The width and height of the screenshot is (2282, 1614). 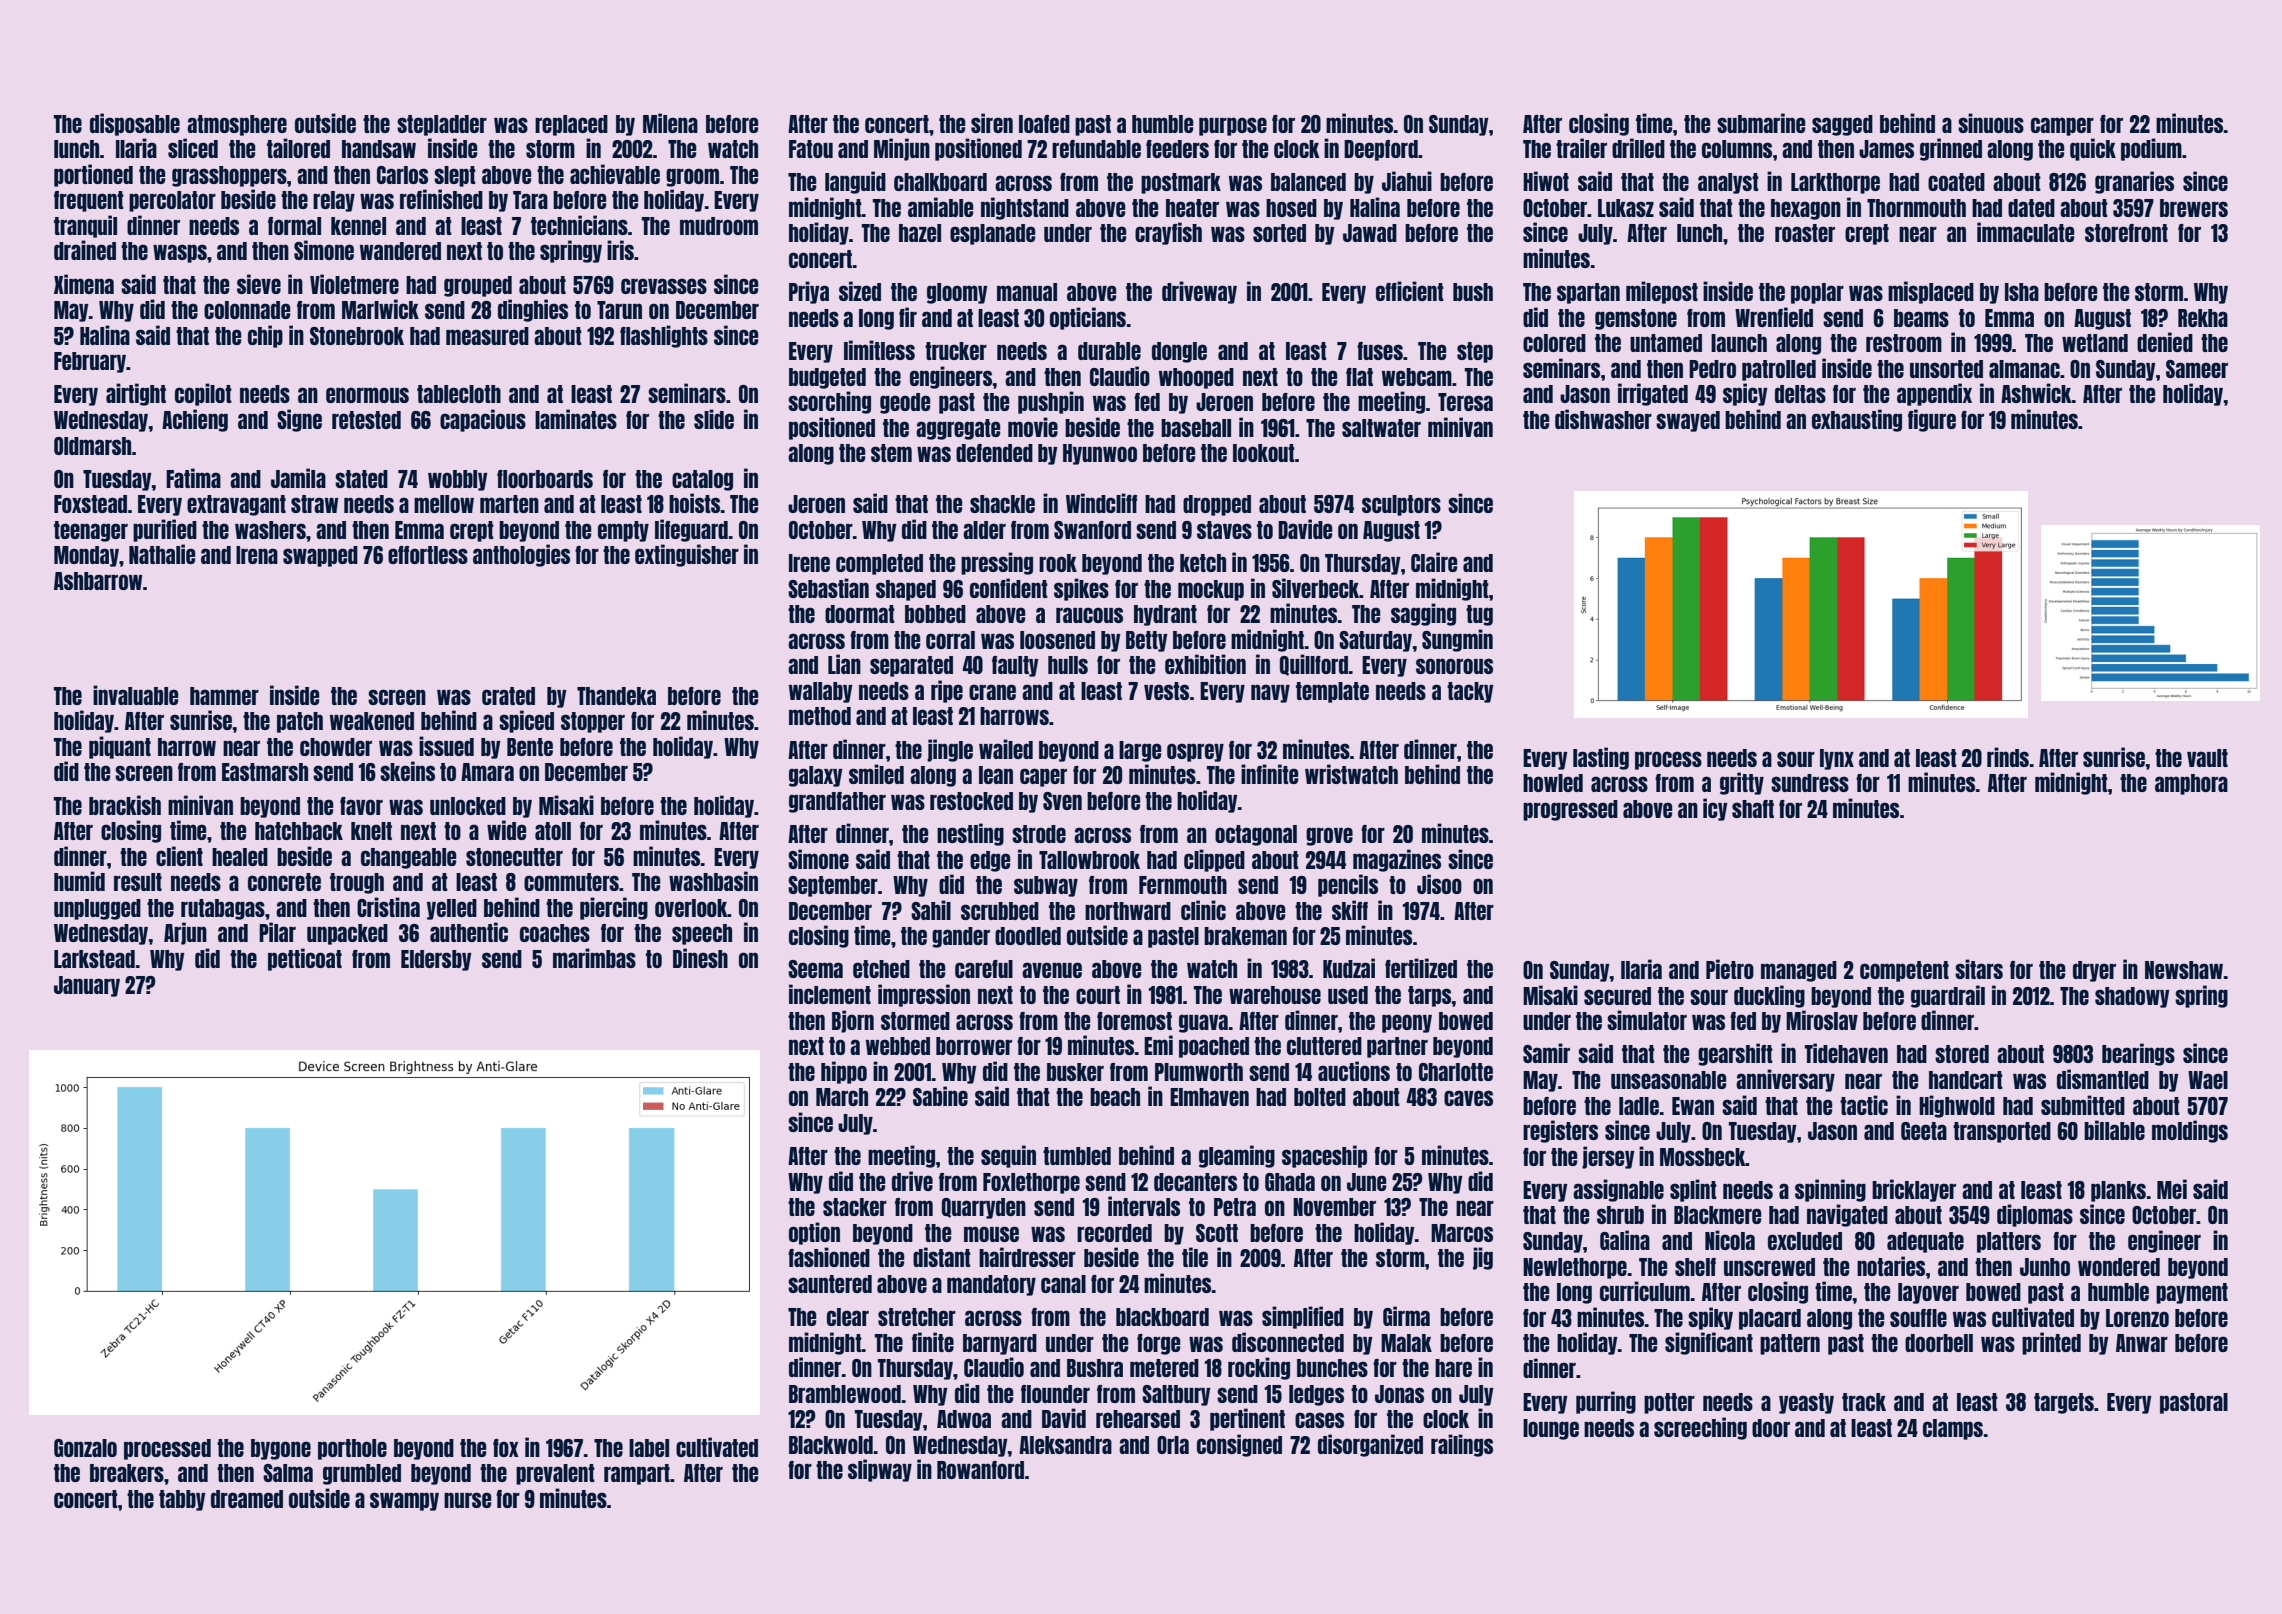 I want to click on camper, so click(x=2062, y=126).
